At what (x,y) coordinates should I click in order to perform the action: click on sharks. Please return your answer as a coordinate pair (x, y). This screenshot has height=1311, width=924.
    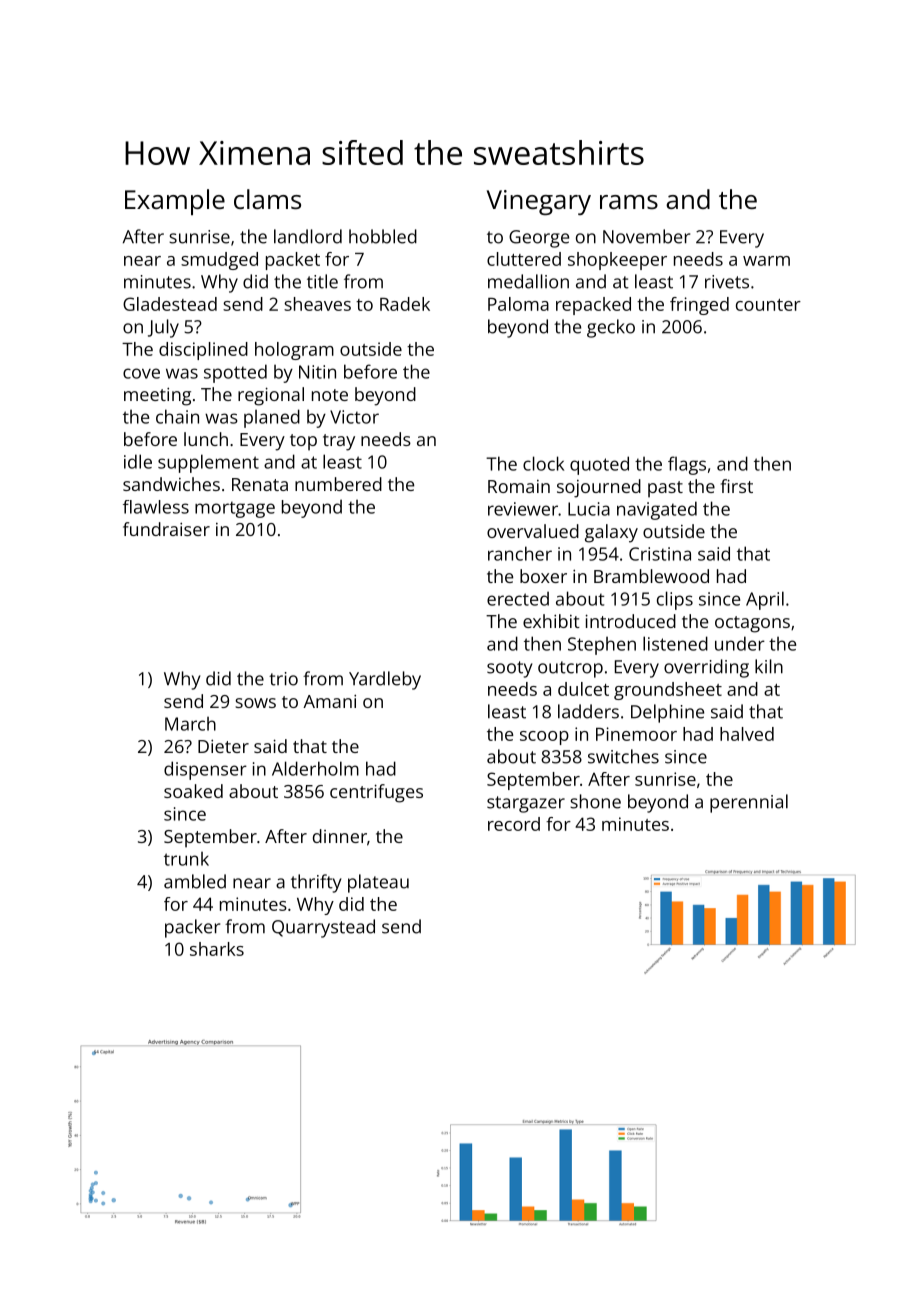
    Looking at the image, I should click on (217, 949).
